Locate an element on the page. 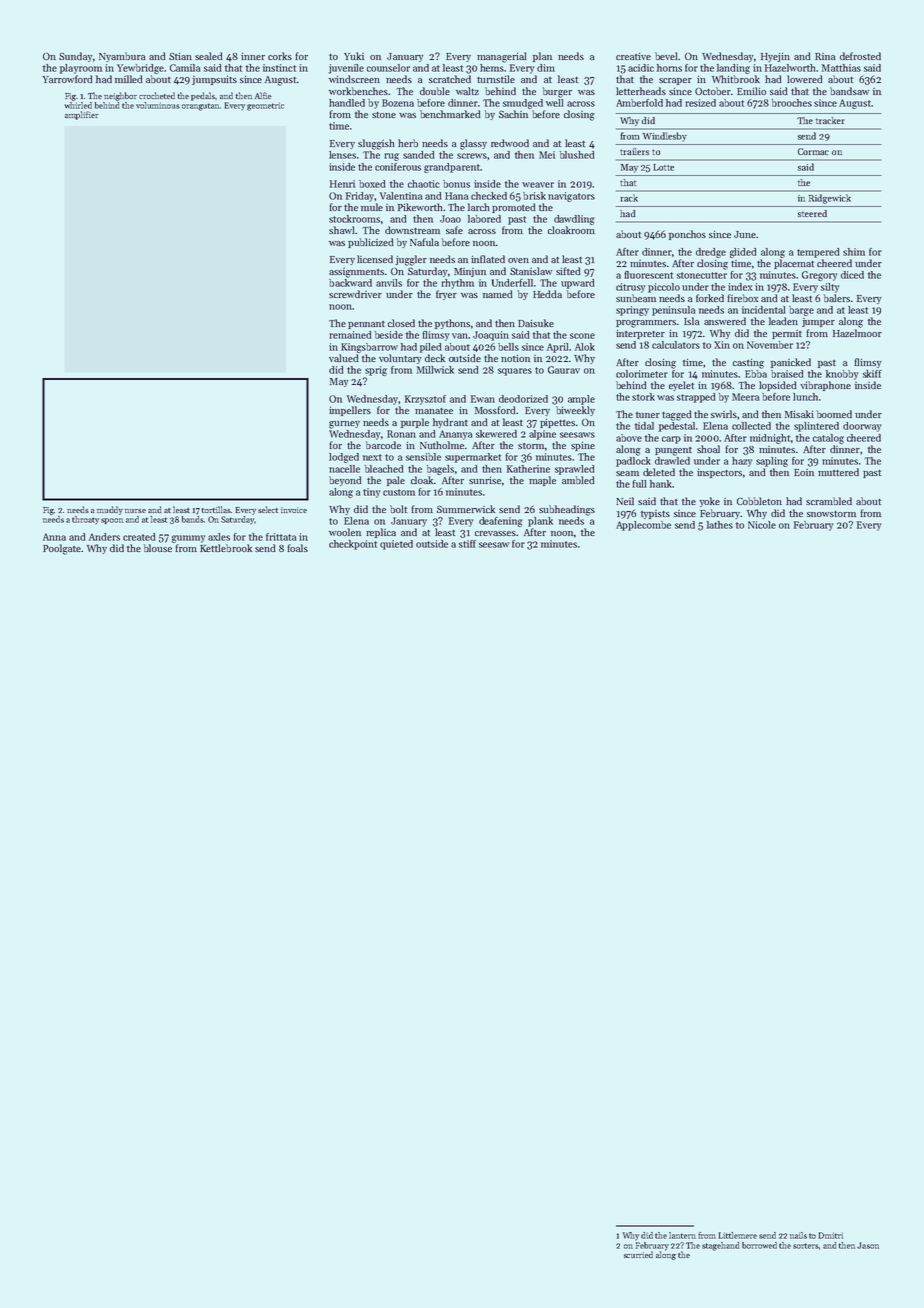  stiff is located at coordinates (467, 544).
